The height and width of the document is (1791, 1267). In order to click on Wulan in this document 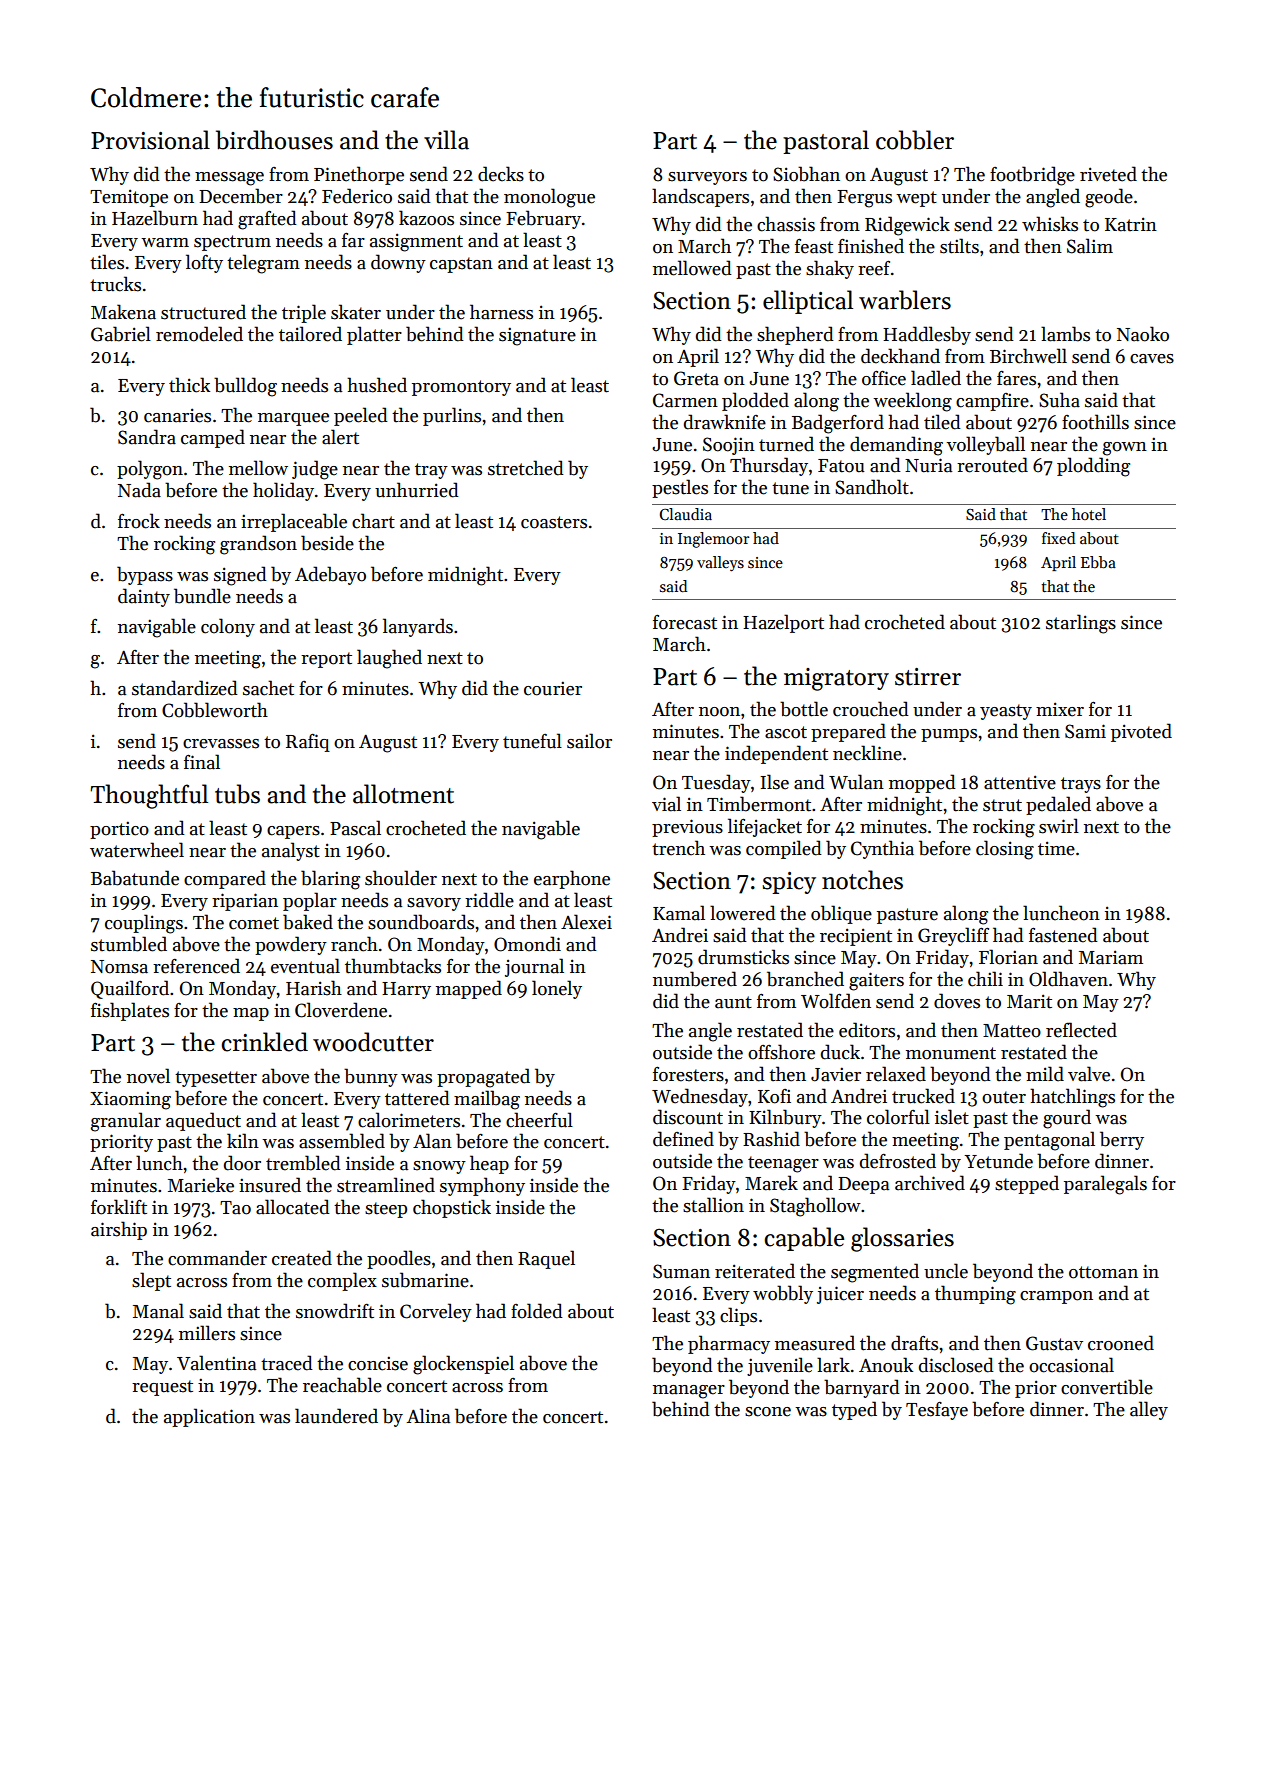, I will do `click(856, 782)`.
